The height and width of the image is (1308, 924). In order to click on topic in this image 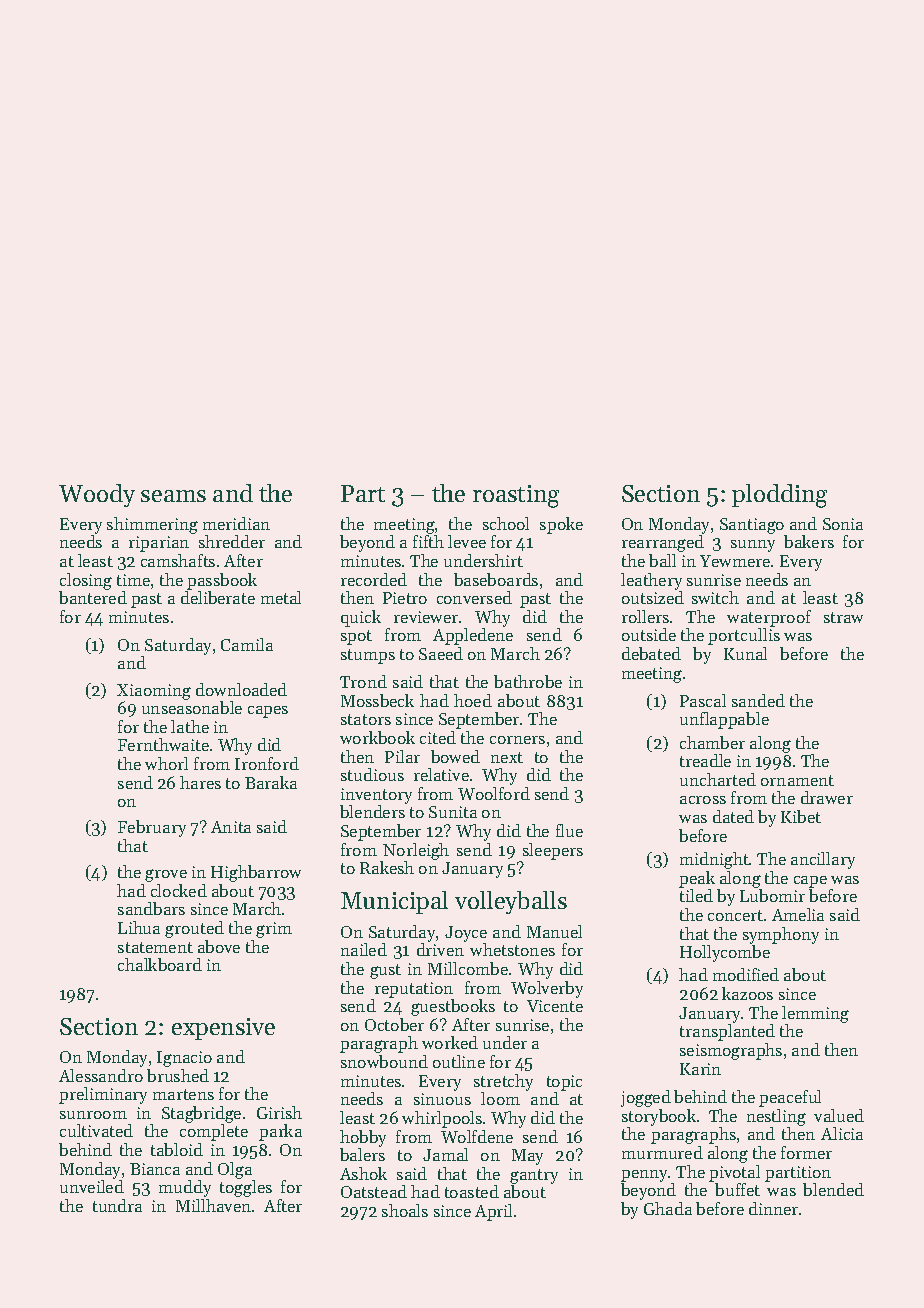, I will do `click(564, 1083)`.
